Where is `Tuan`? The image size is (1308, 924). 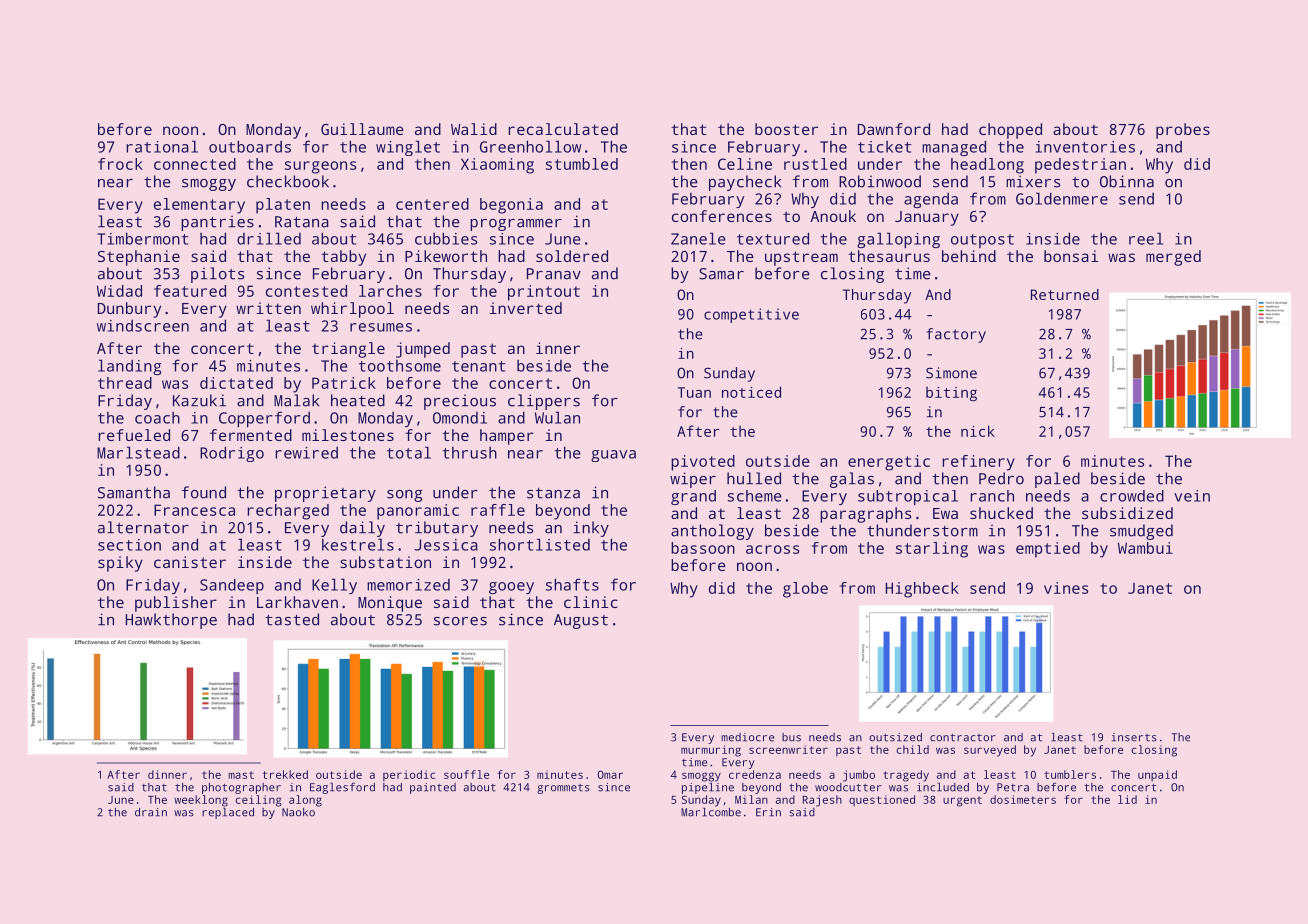 Tuan is located at coordinates (694, 392).
